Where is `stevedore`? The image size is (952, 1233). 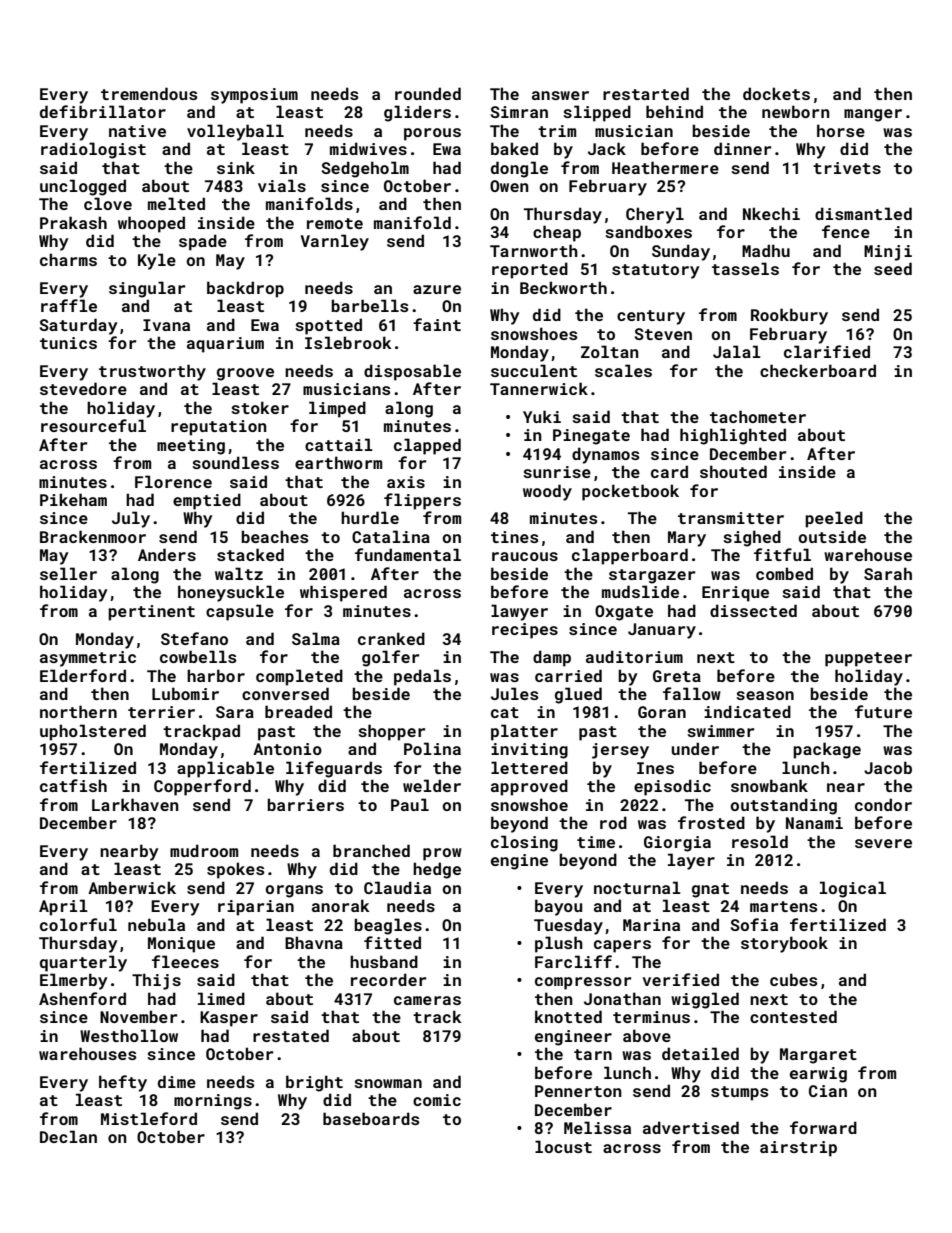 stevedore is located at coordinates (83, 388).
